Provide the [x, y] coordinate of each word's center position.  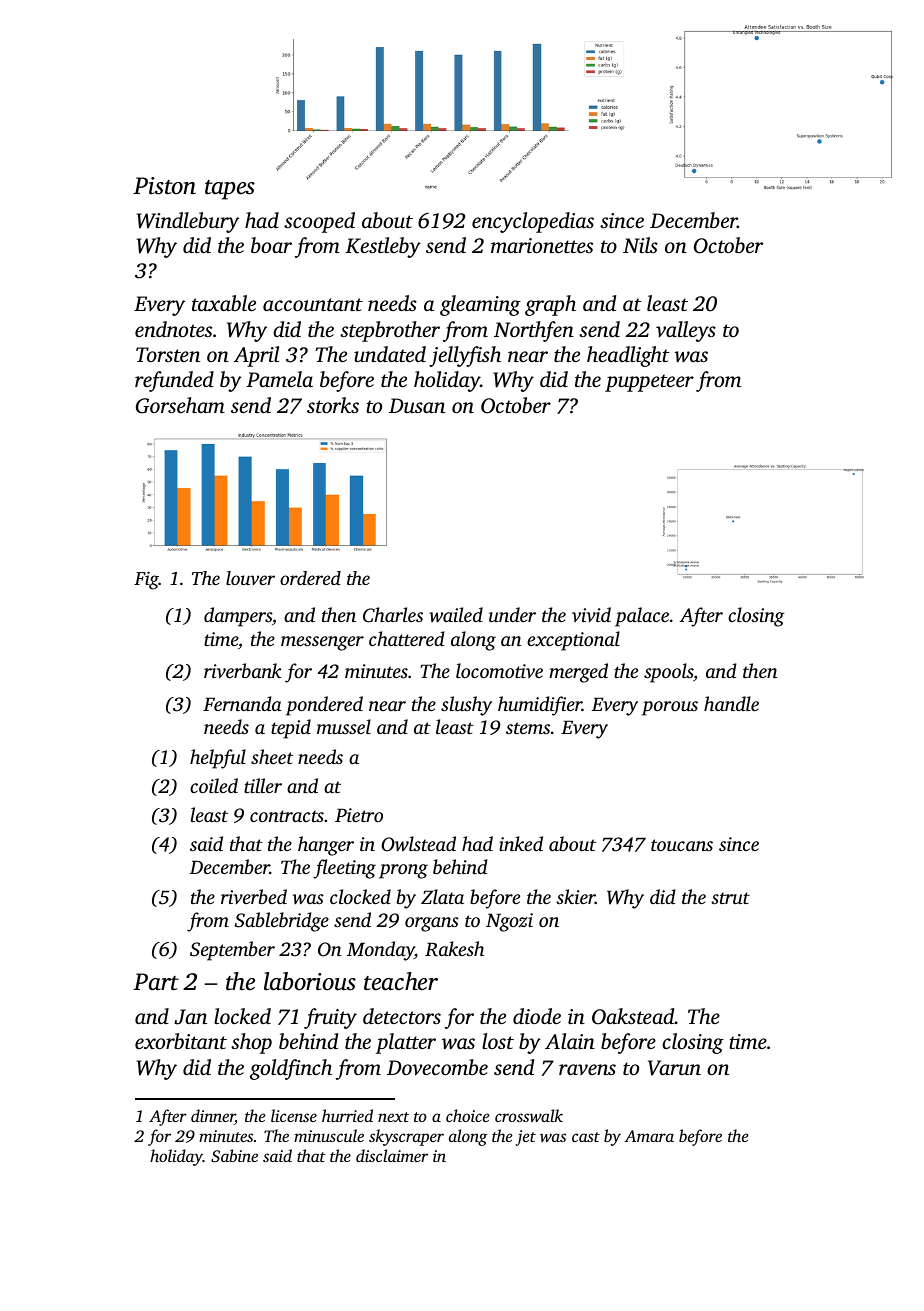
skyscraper [406, 1137]
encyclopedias [533, 222]
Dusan [417, 405]
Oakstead [633, 1016]
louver [250, 578]
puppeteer [649, 383]
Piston [164, 186]
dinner [213, 1117]
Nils [640, 245]
